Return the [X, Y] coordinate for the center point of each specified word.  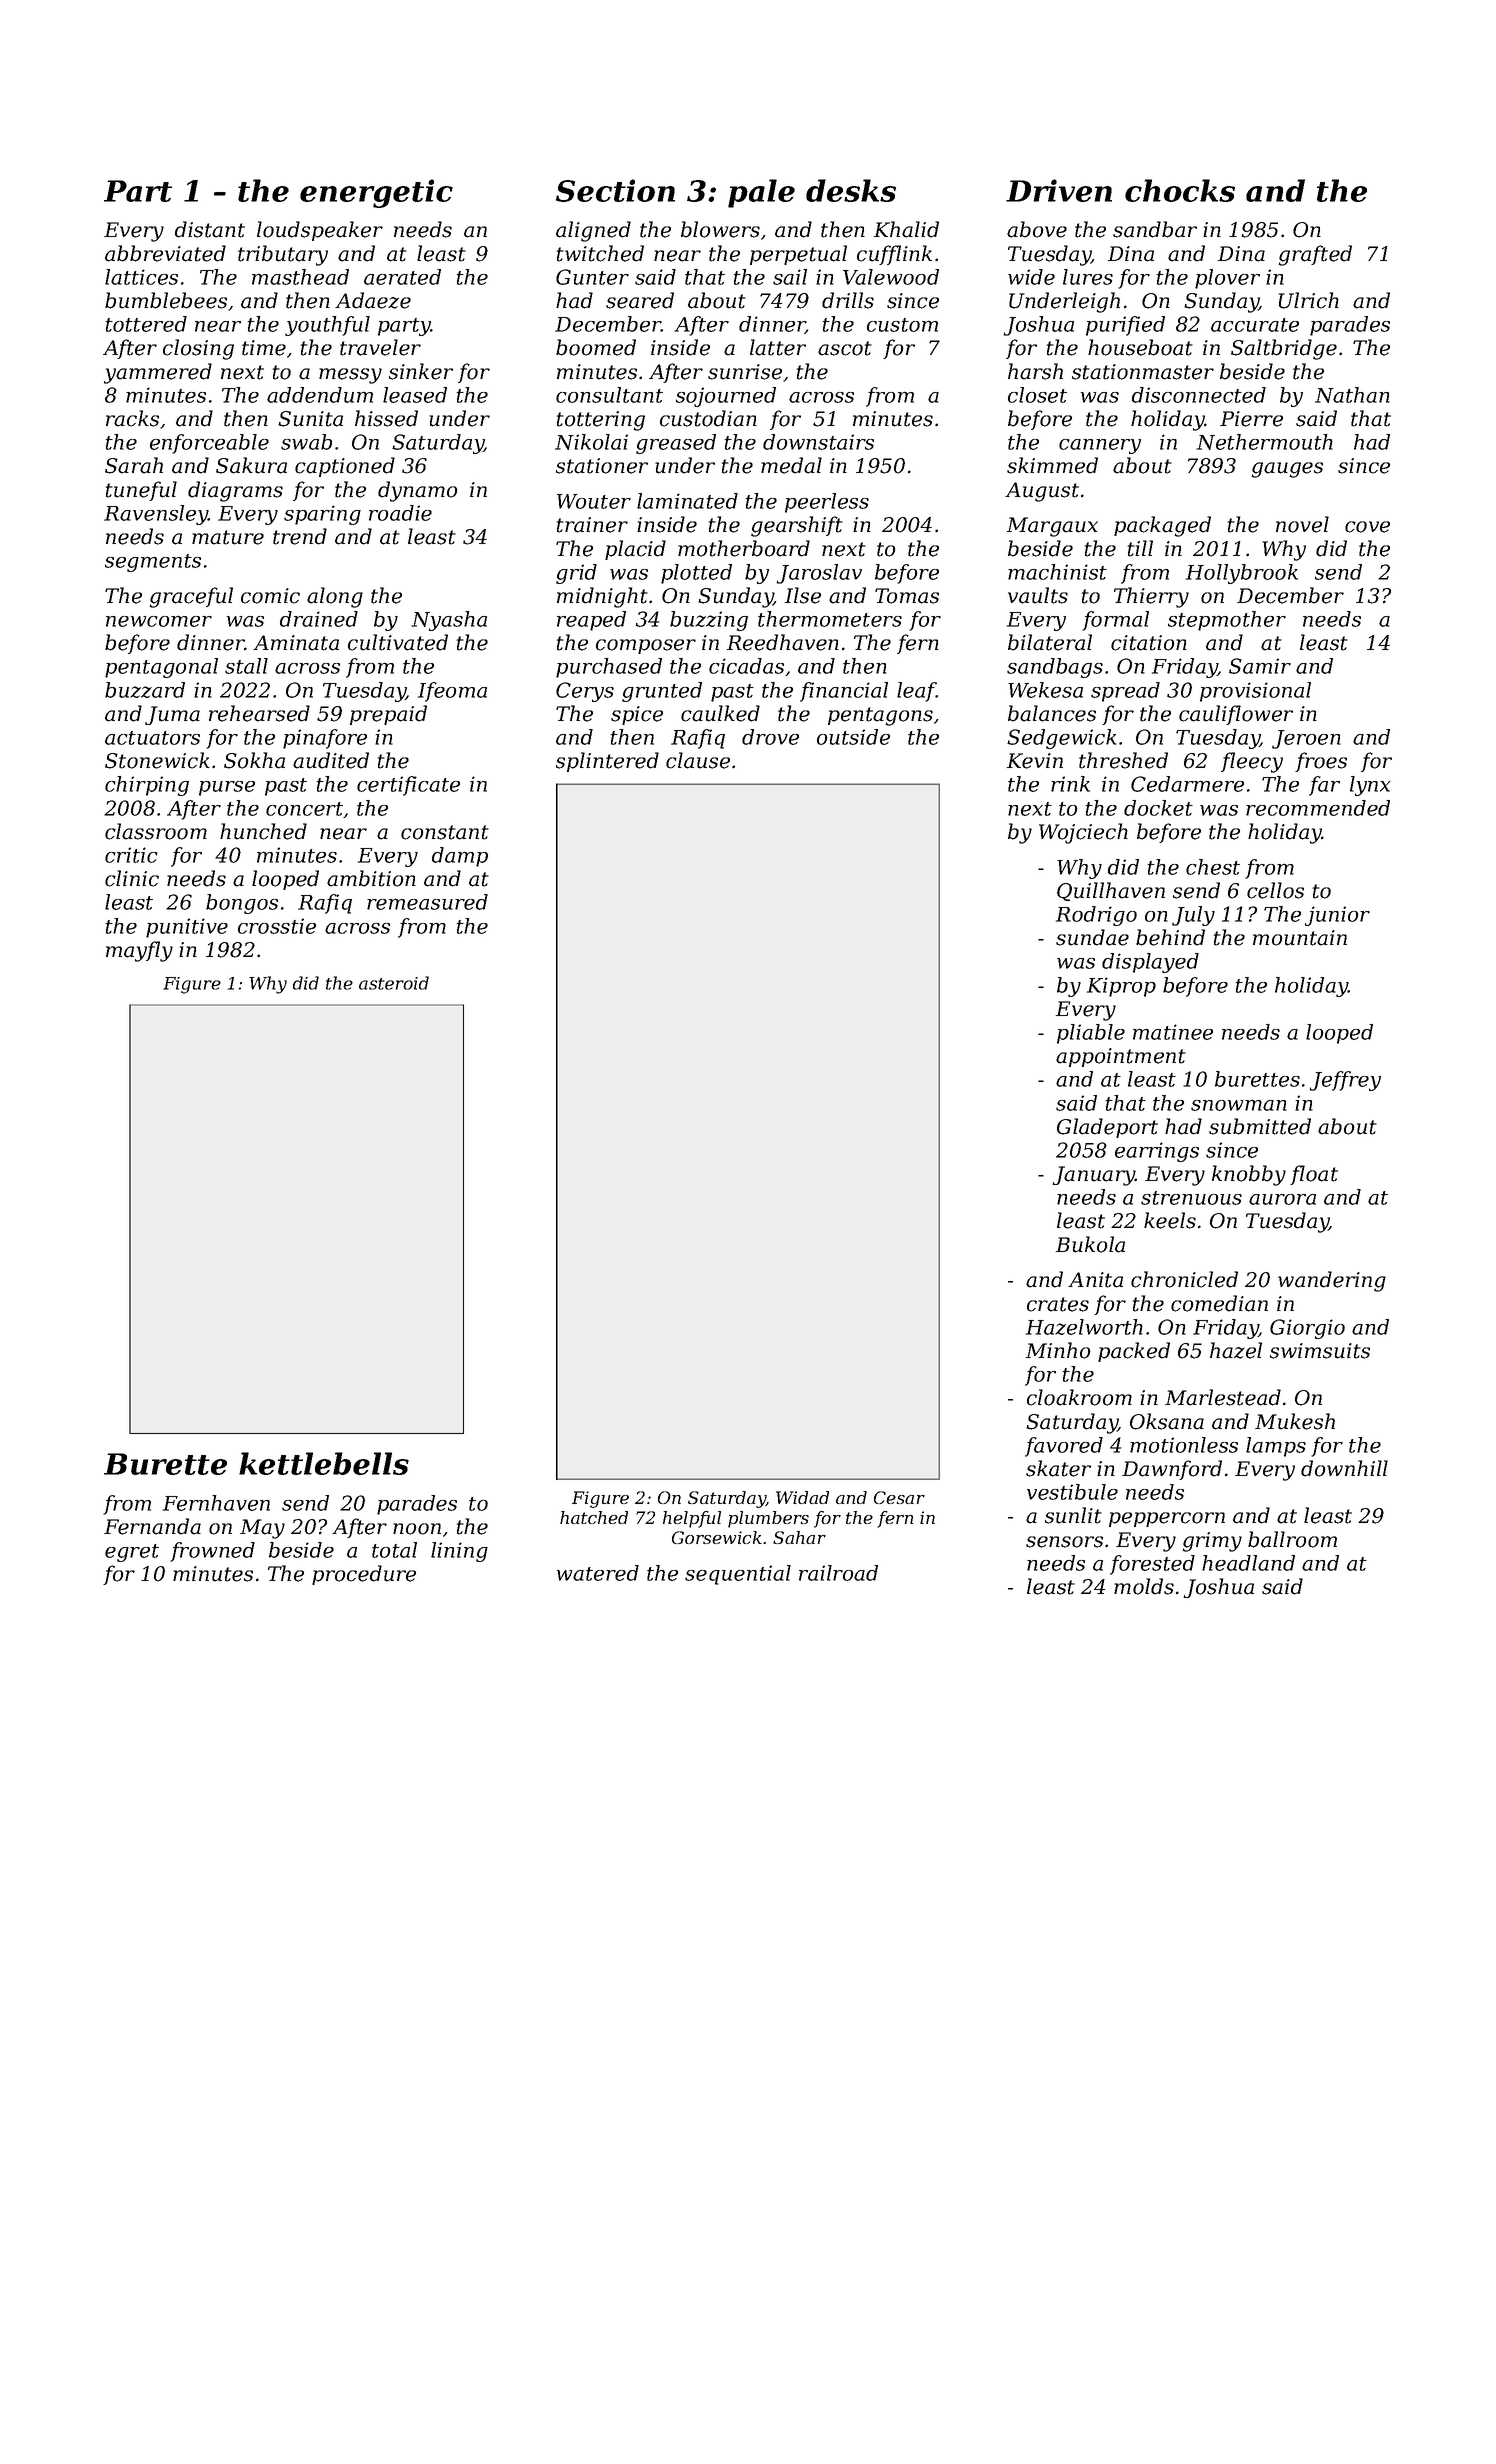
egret [132, 1553]
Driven [1059, 190]
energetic [376, 193]
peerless [827, 503]
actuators [152, 738]
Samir [1260, 666]
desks [851, 190]
